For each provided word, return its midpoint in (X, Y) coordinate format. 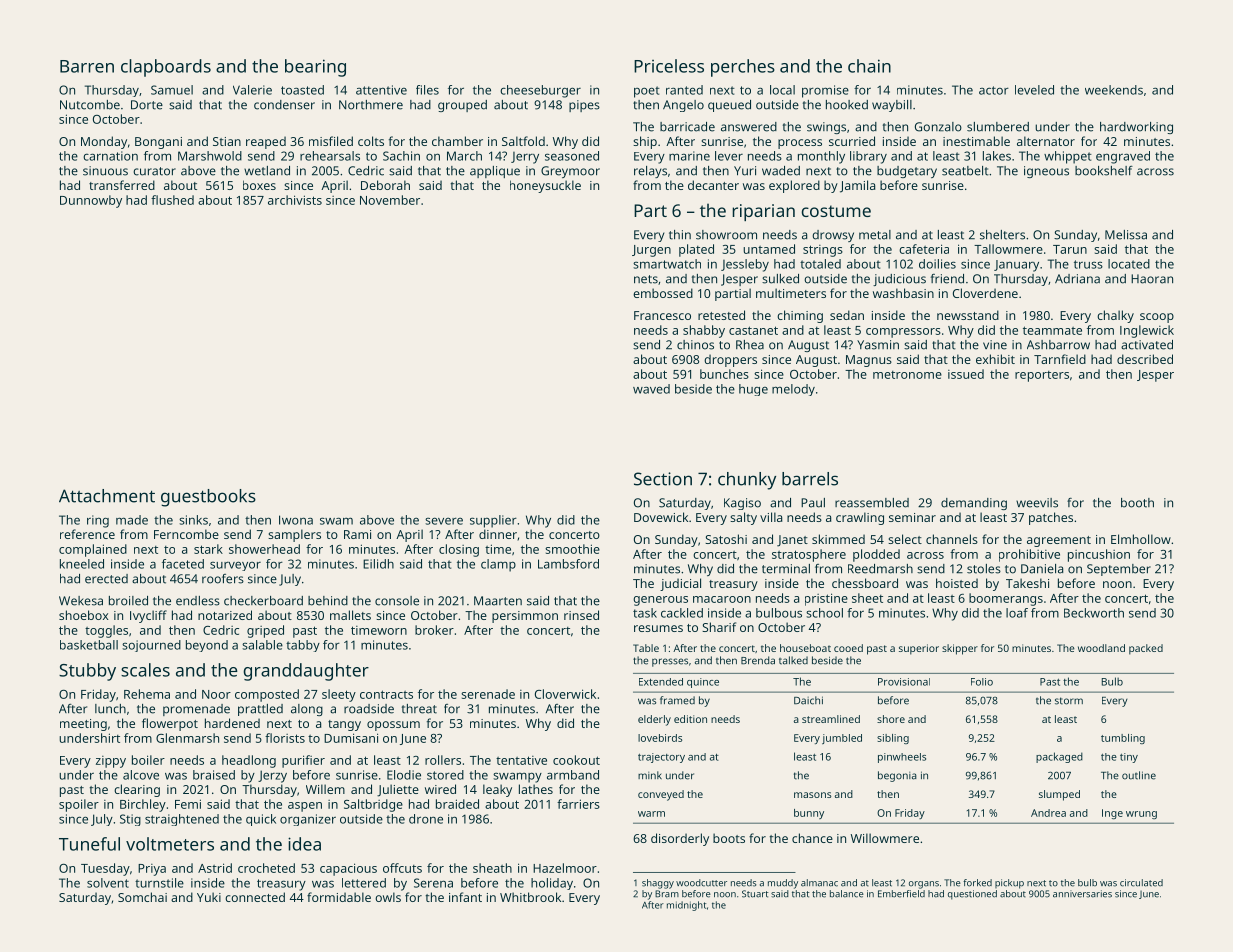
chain (869, 66)
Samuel (172, 90)
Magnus (869, 361)
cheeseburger (540, 91)
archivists (295, 200)
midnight (686, 906)
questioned (972, 895)
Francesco (662, 315)
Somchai (142, 897)
